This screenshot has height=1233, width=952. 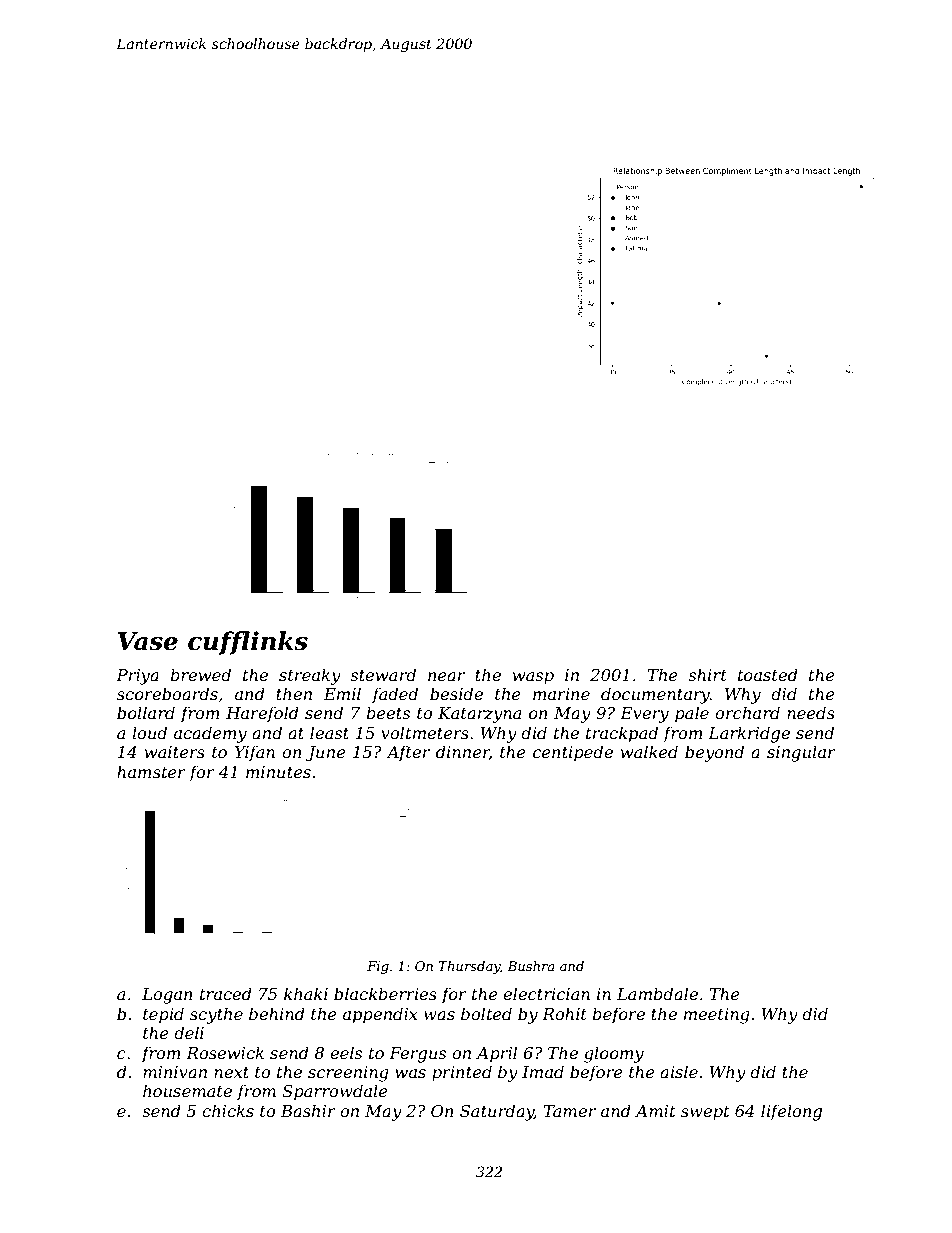 I want to click on Amit, so click(x=655, y=1111).
